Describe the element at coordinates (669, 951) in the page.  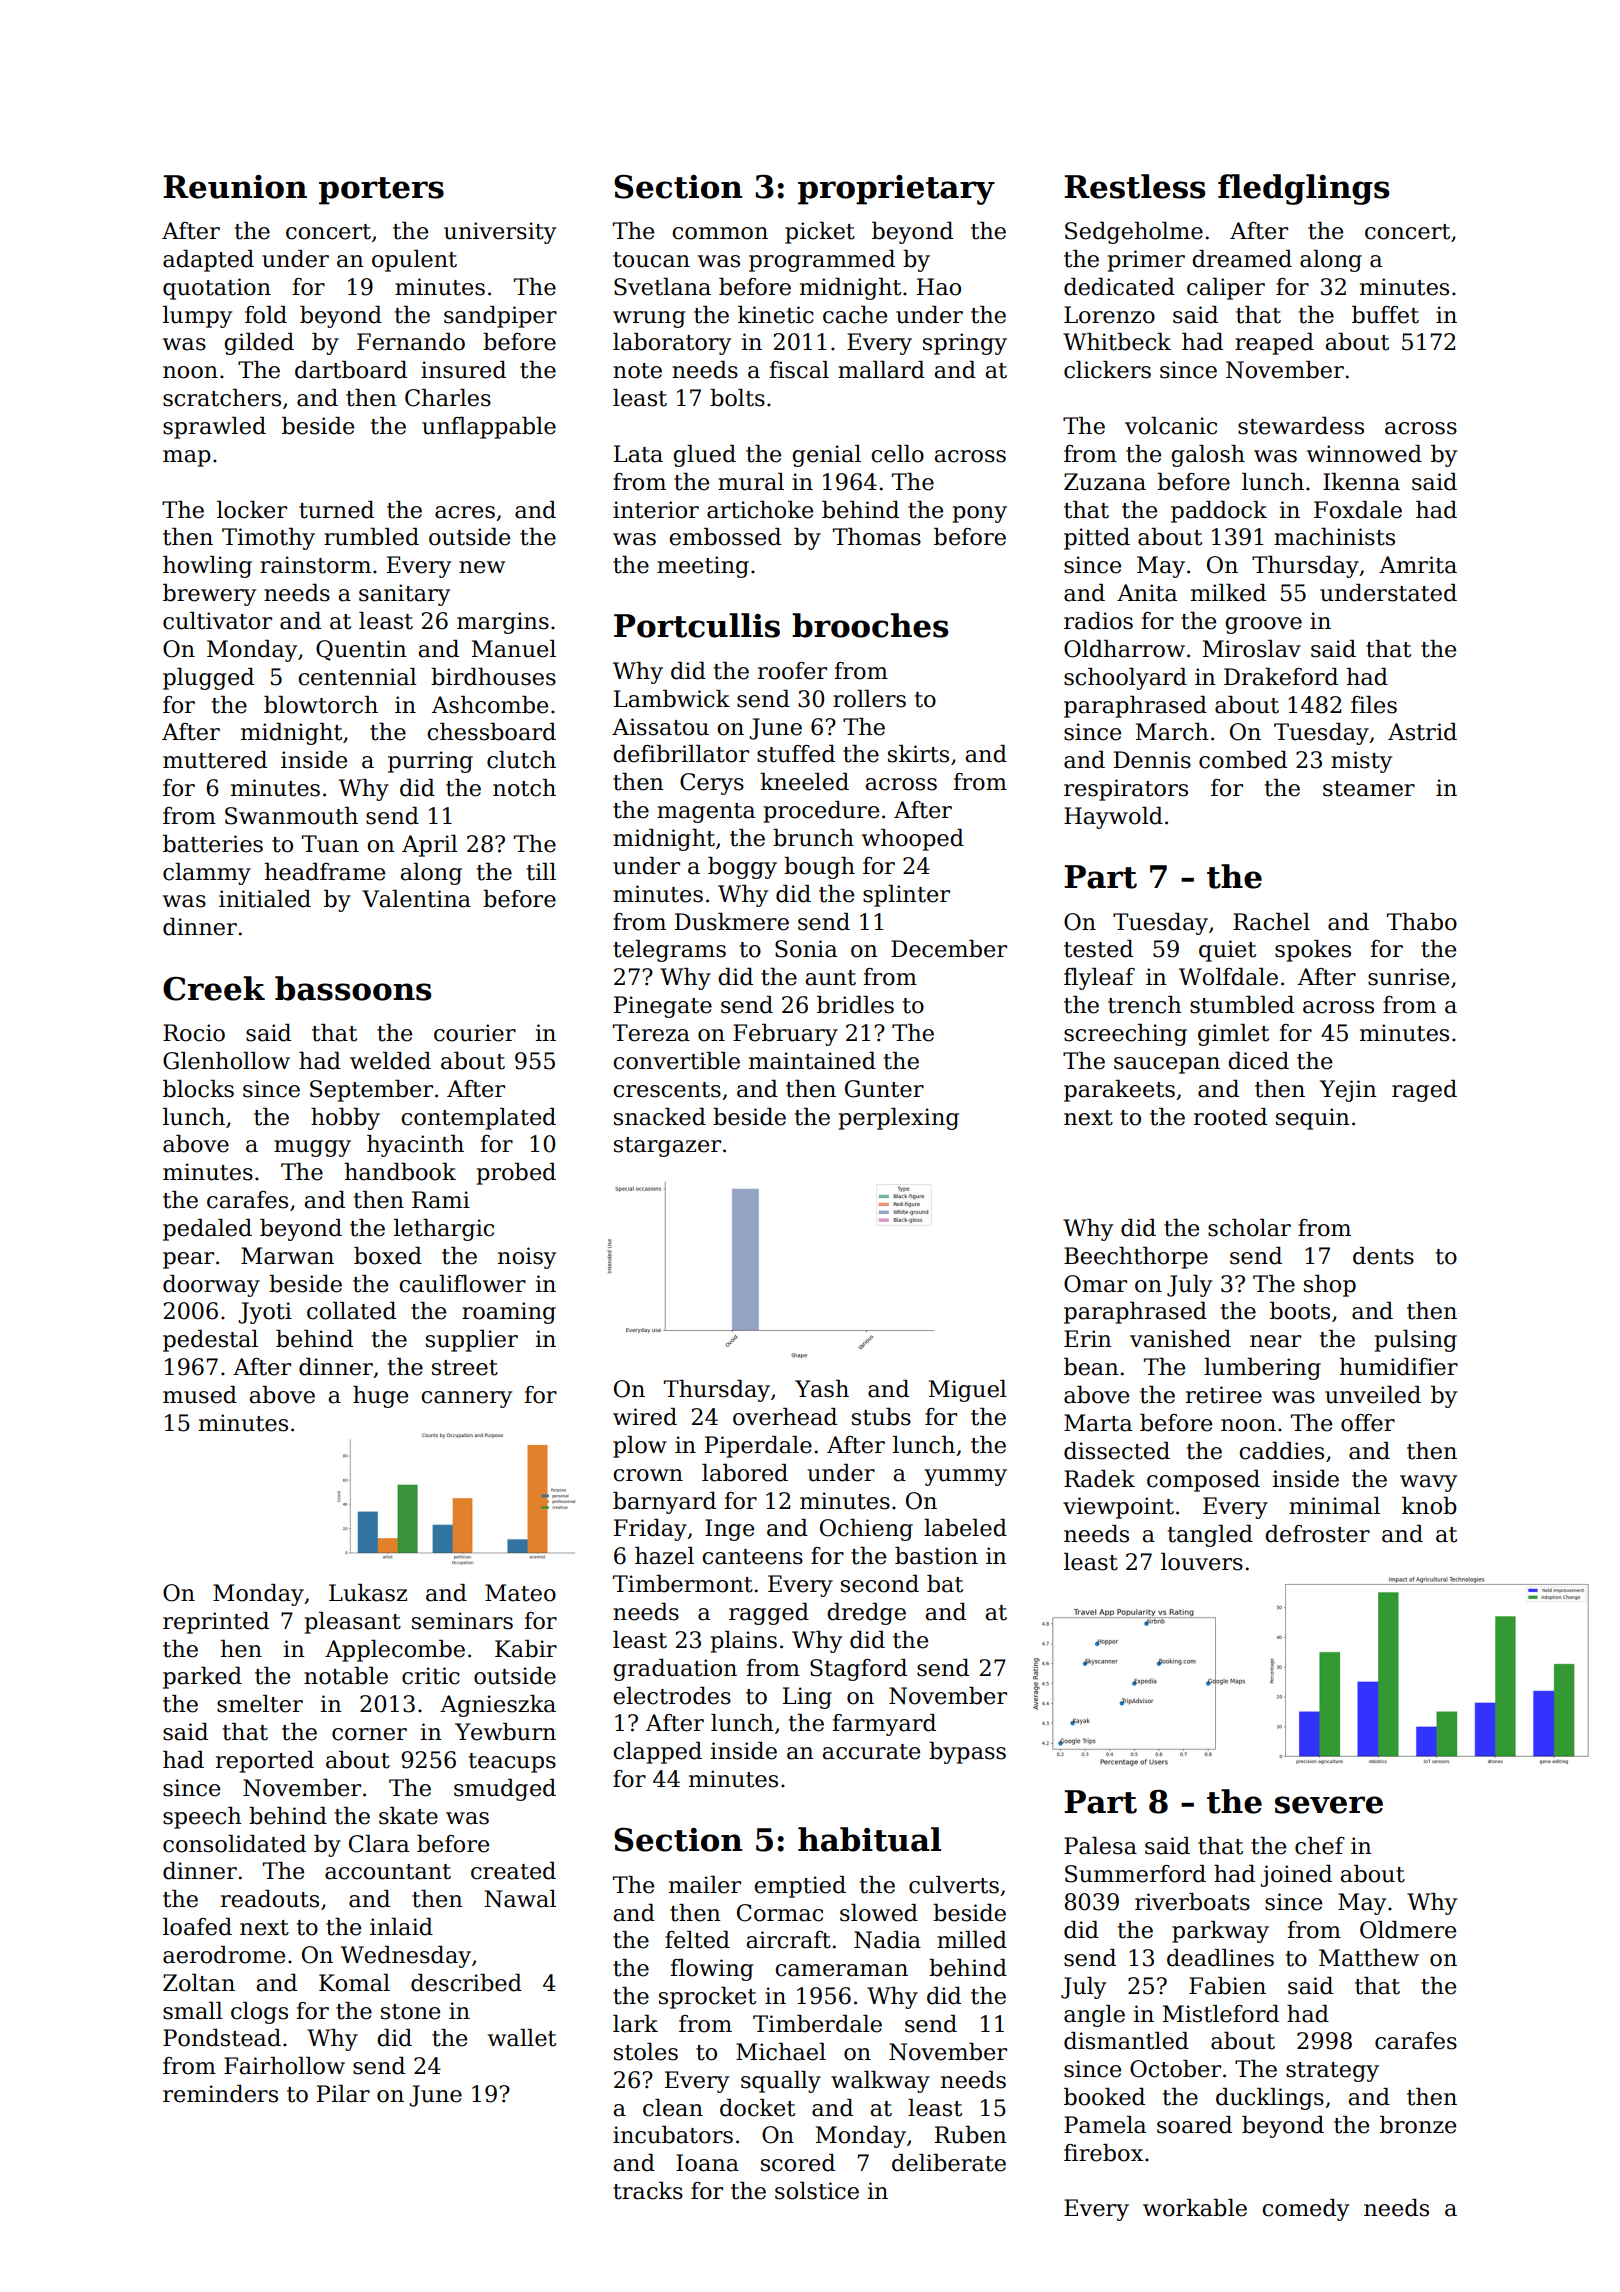
I see `telegrams` at that location.
